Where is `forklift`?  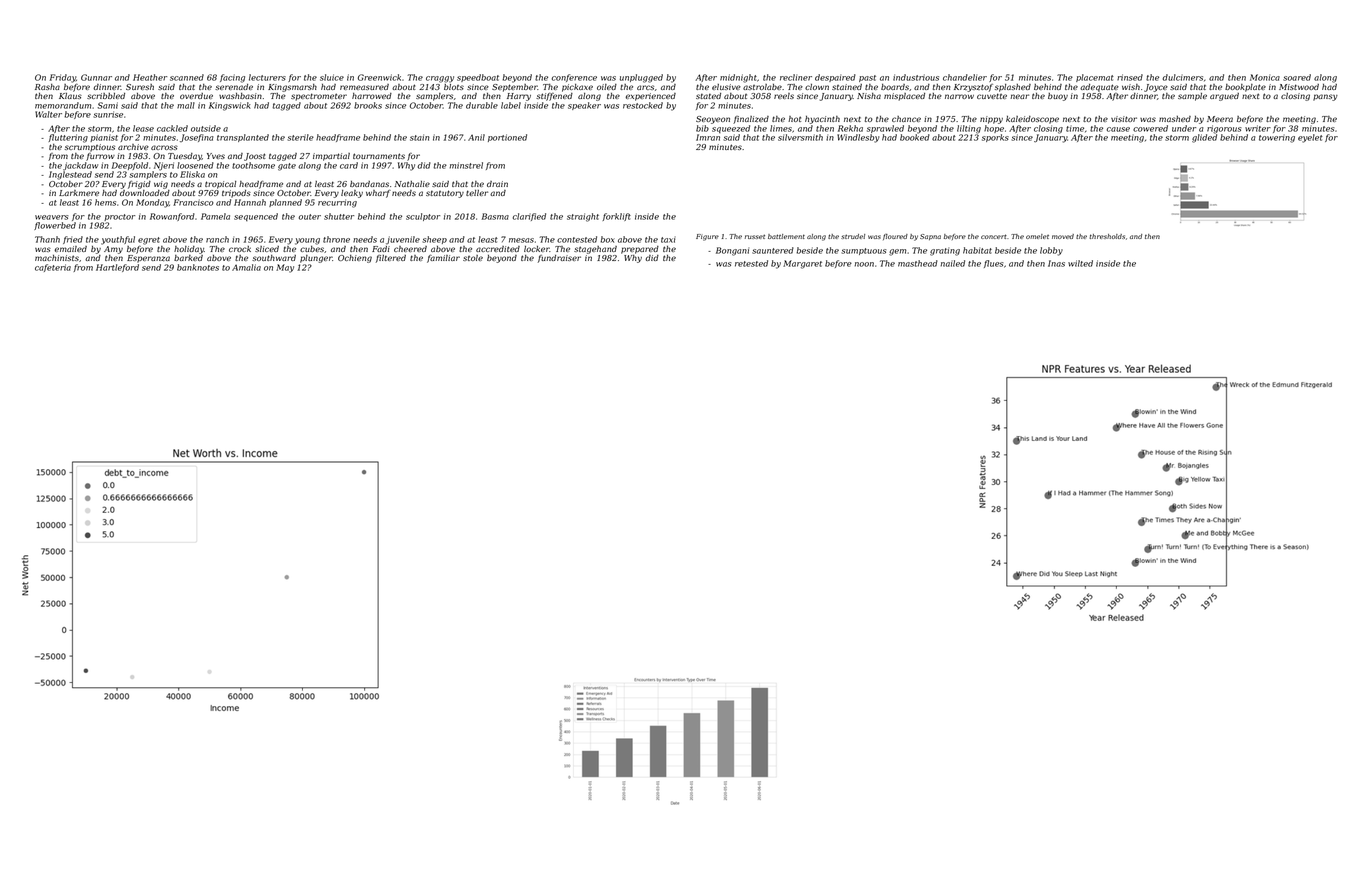
forklift is located at coordinates (617, 217).
